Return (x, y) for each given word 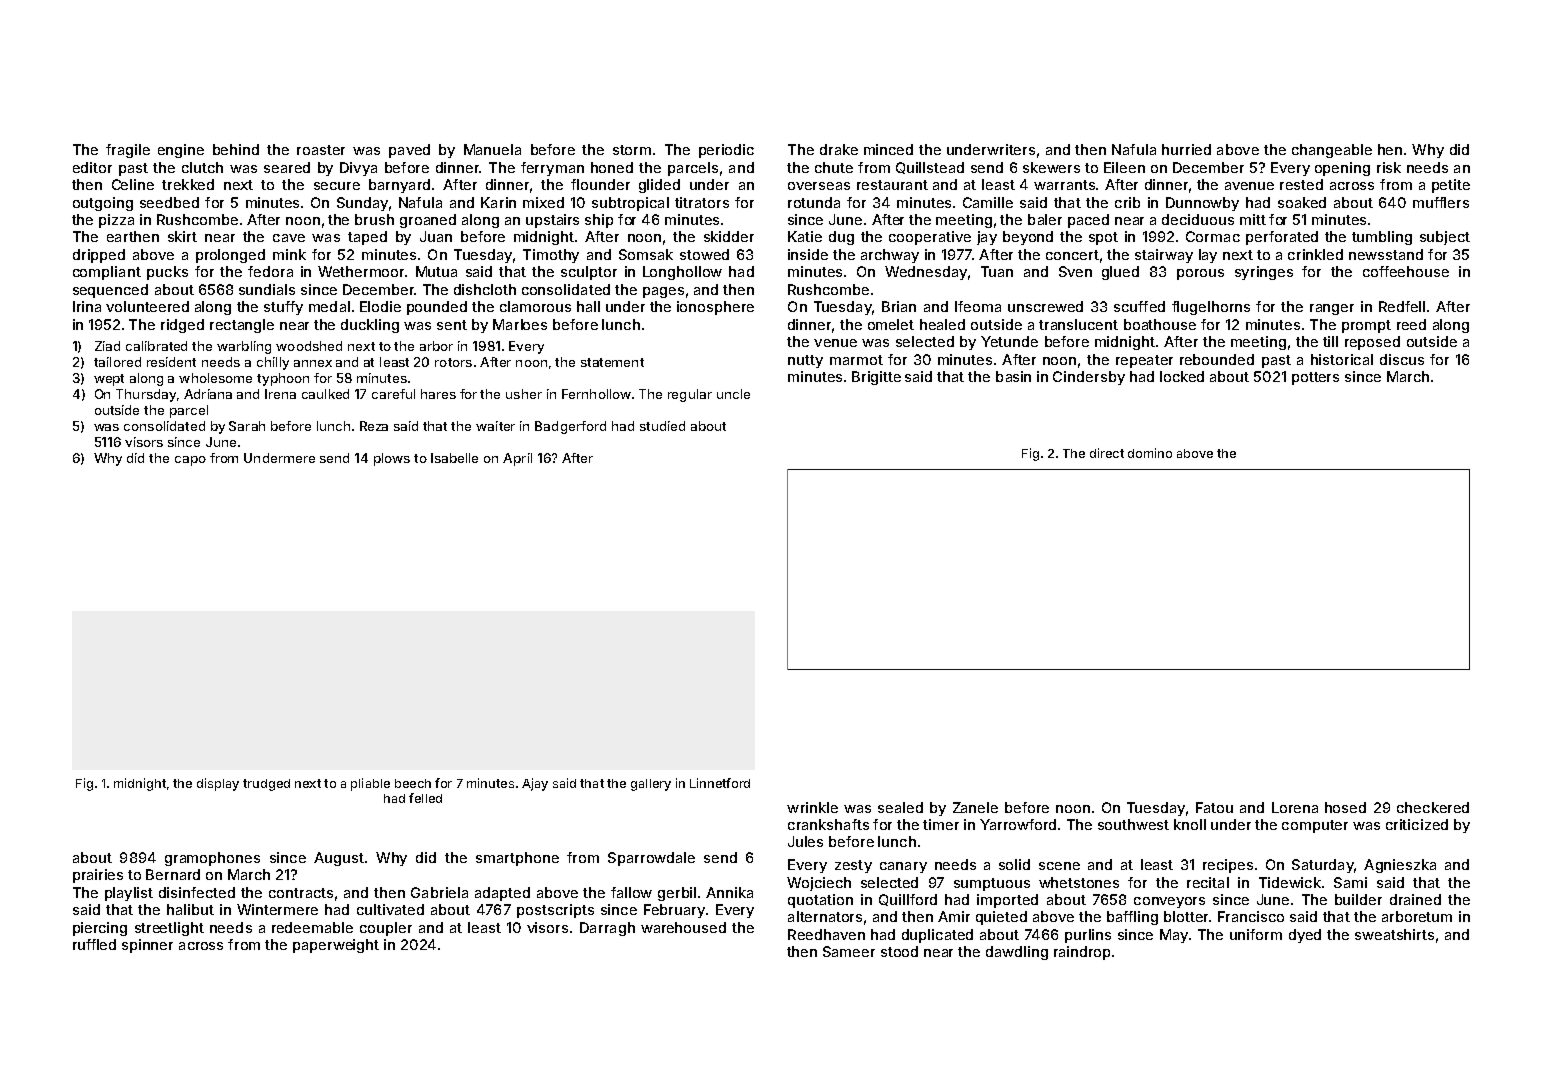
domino (1150, 453)
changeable (1332, 151)
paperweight (336, 946)
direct (1107, 453)
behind (236, 149)
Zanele (975, 807)
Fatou (1214, 807)
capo (190, 461)
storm (632, 150)
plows (392, 459)
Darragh (607, 929)
